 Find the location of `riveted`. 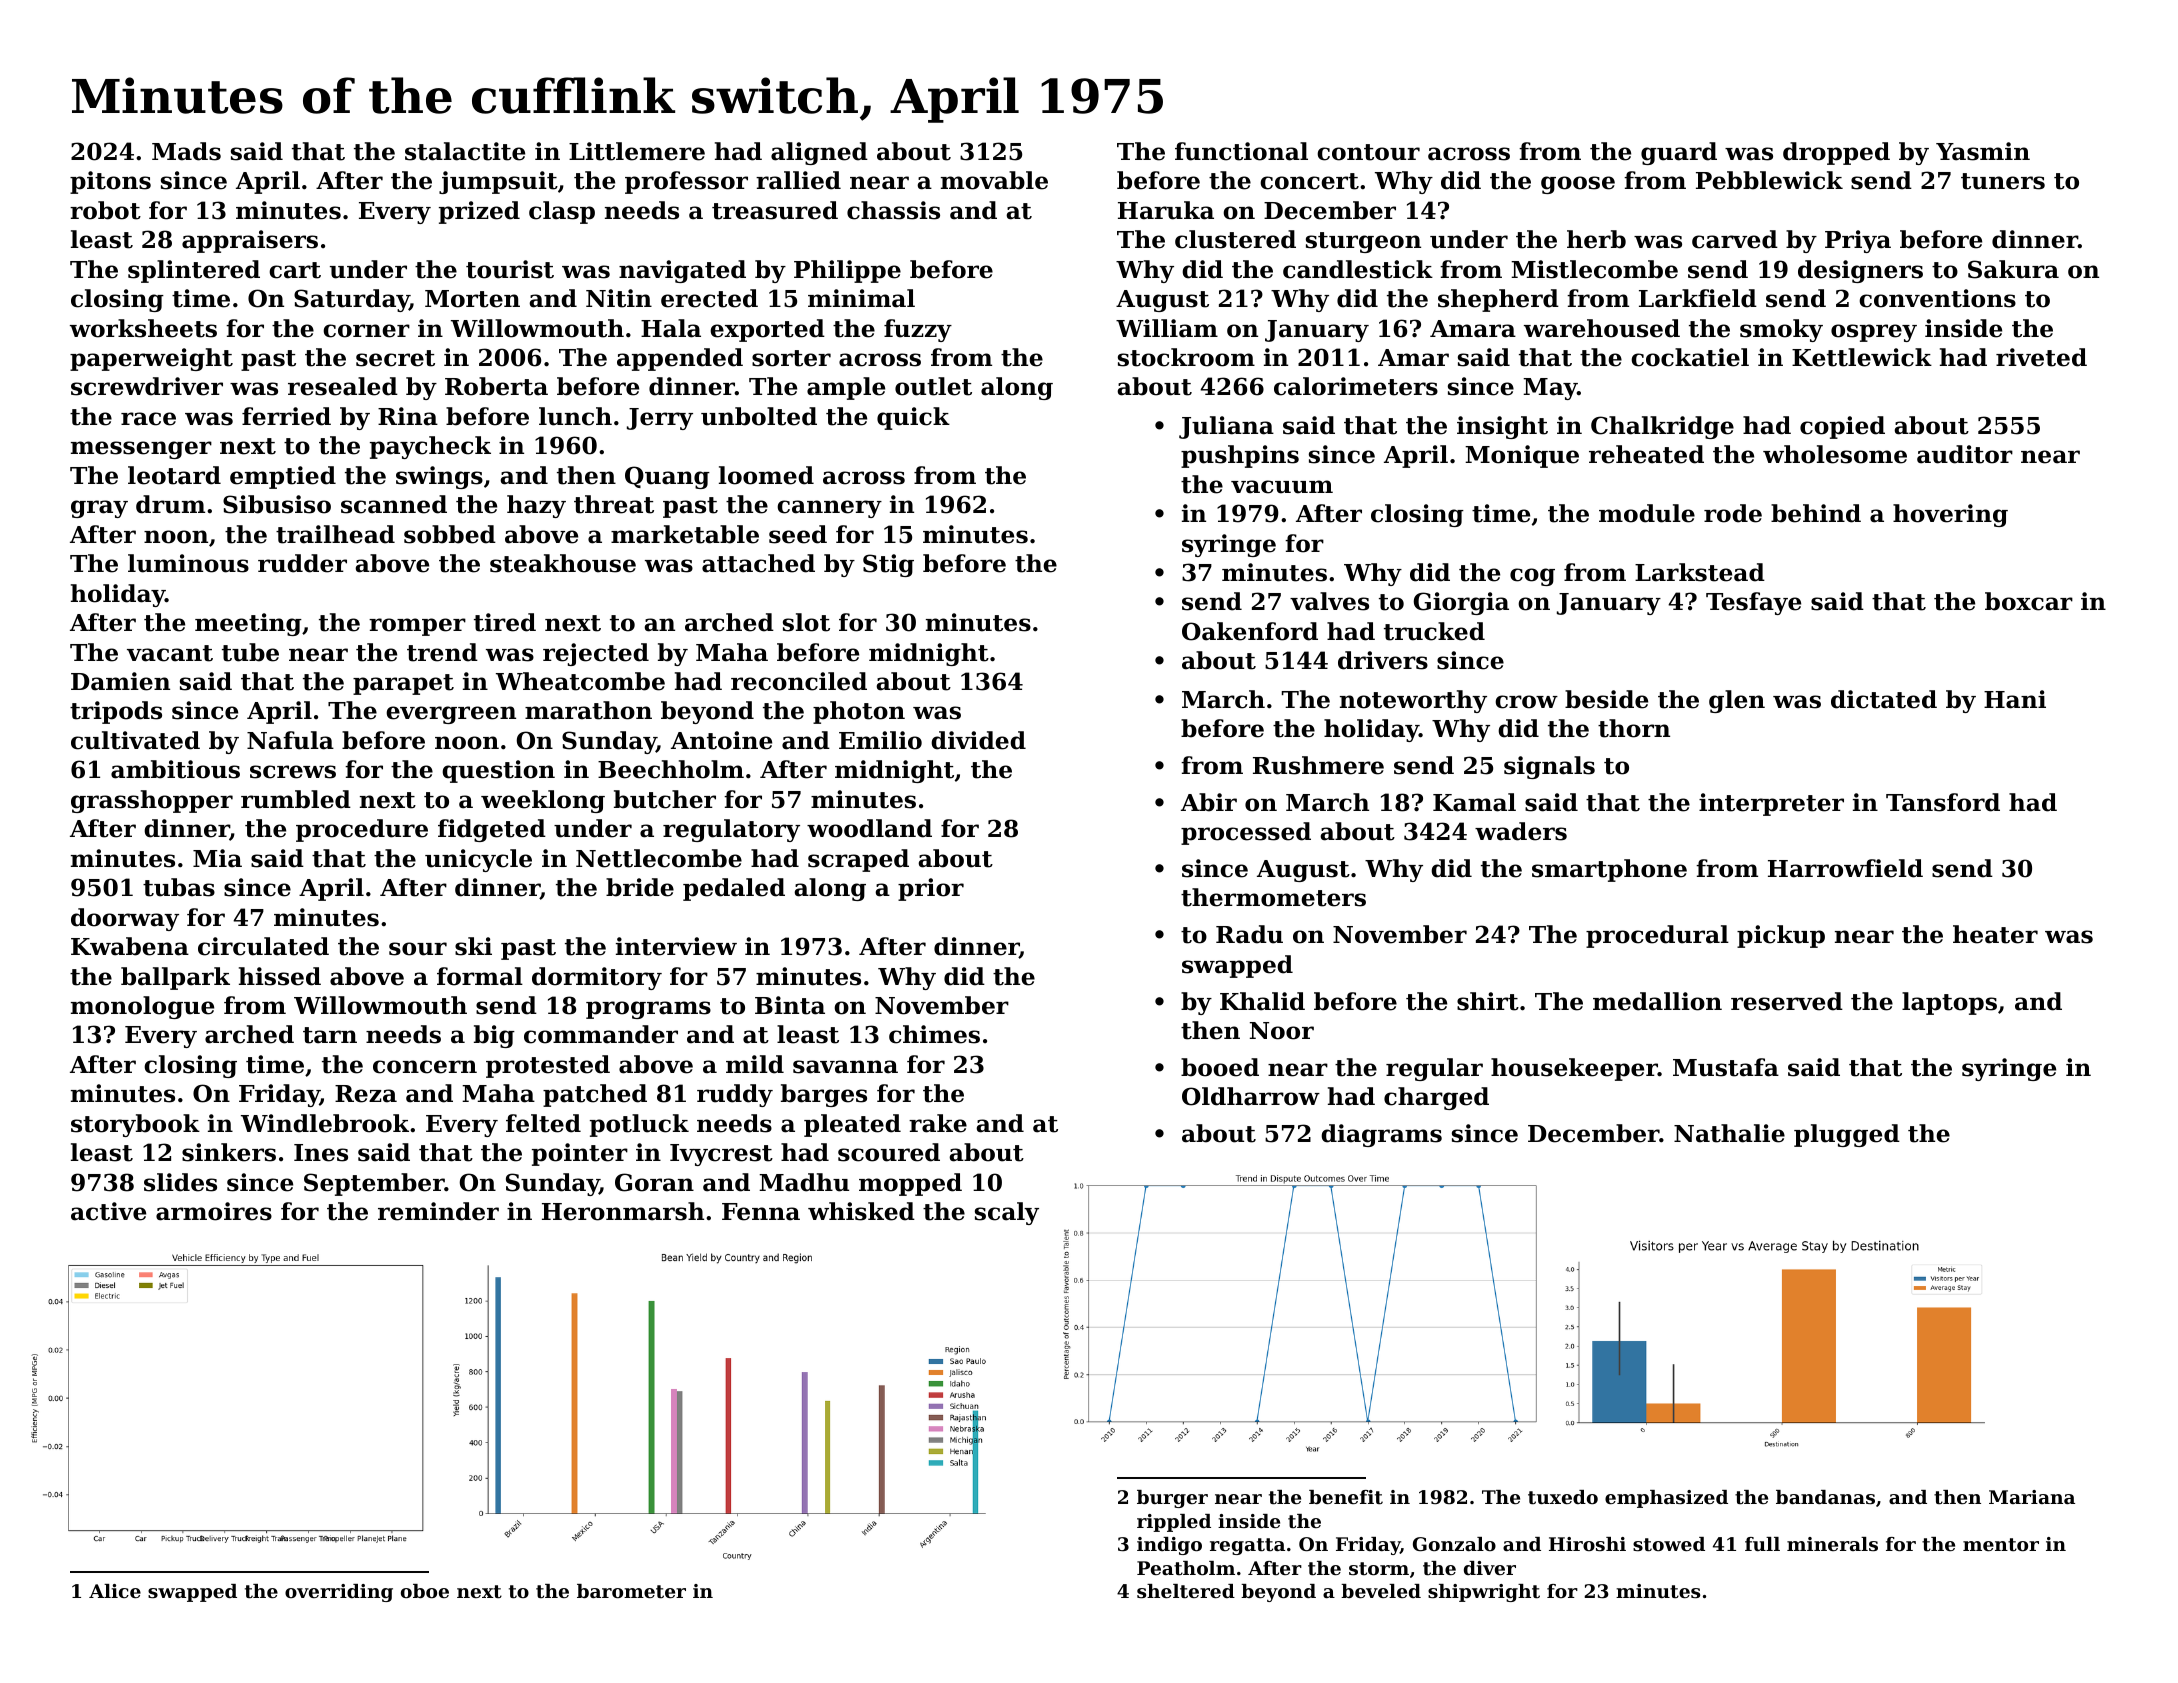

riveted is located at coordinates (2041, 357).
